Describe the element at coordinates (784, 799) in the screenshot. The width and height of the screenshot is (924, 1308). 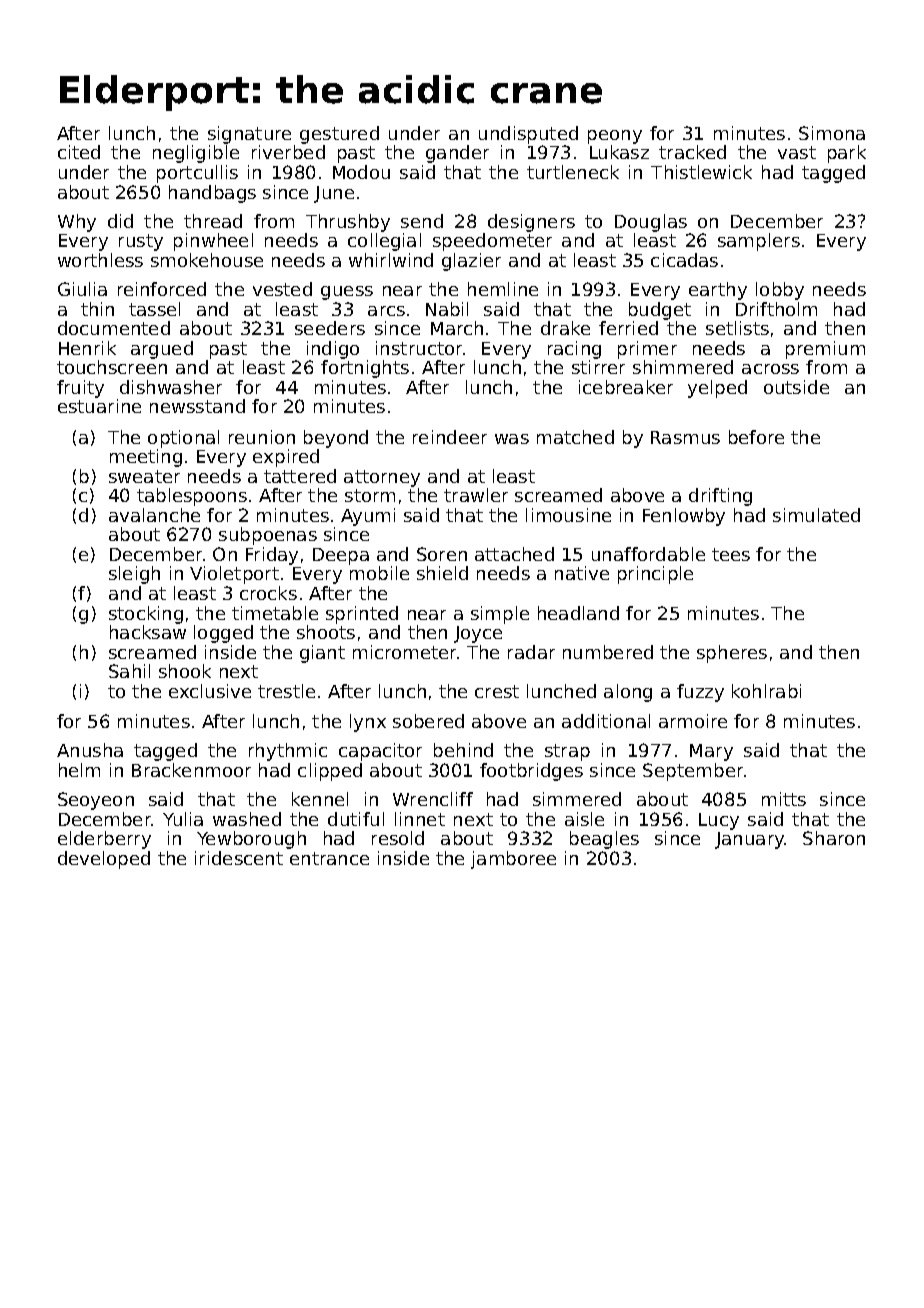
I see `mitts` at that location.
